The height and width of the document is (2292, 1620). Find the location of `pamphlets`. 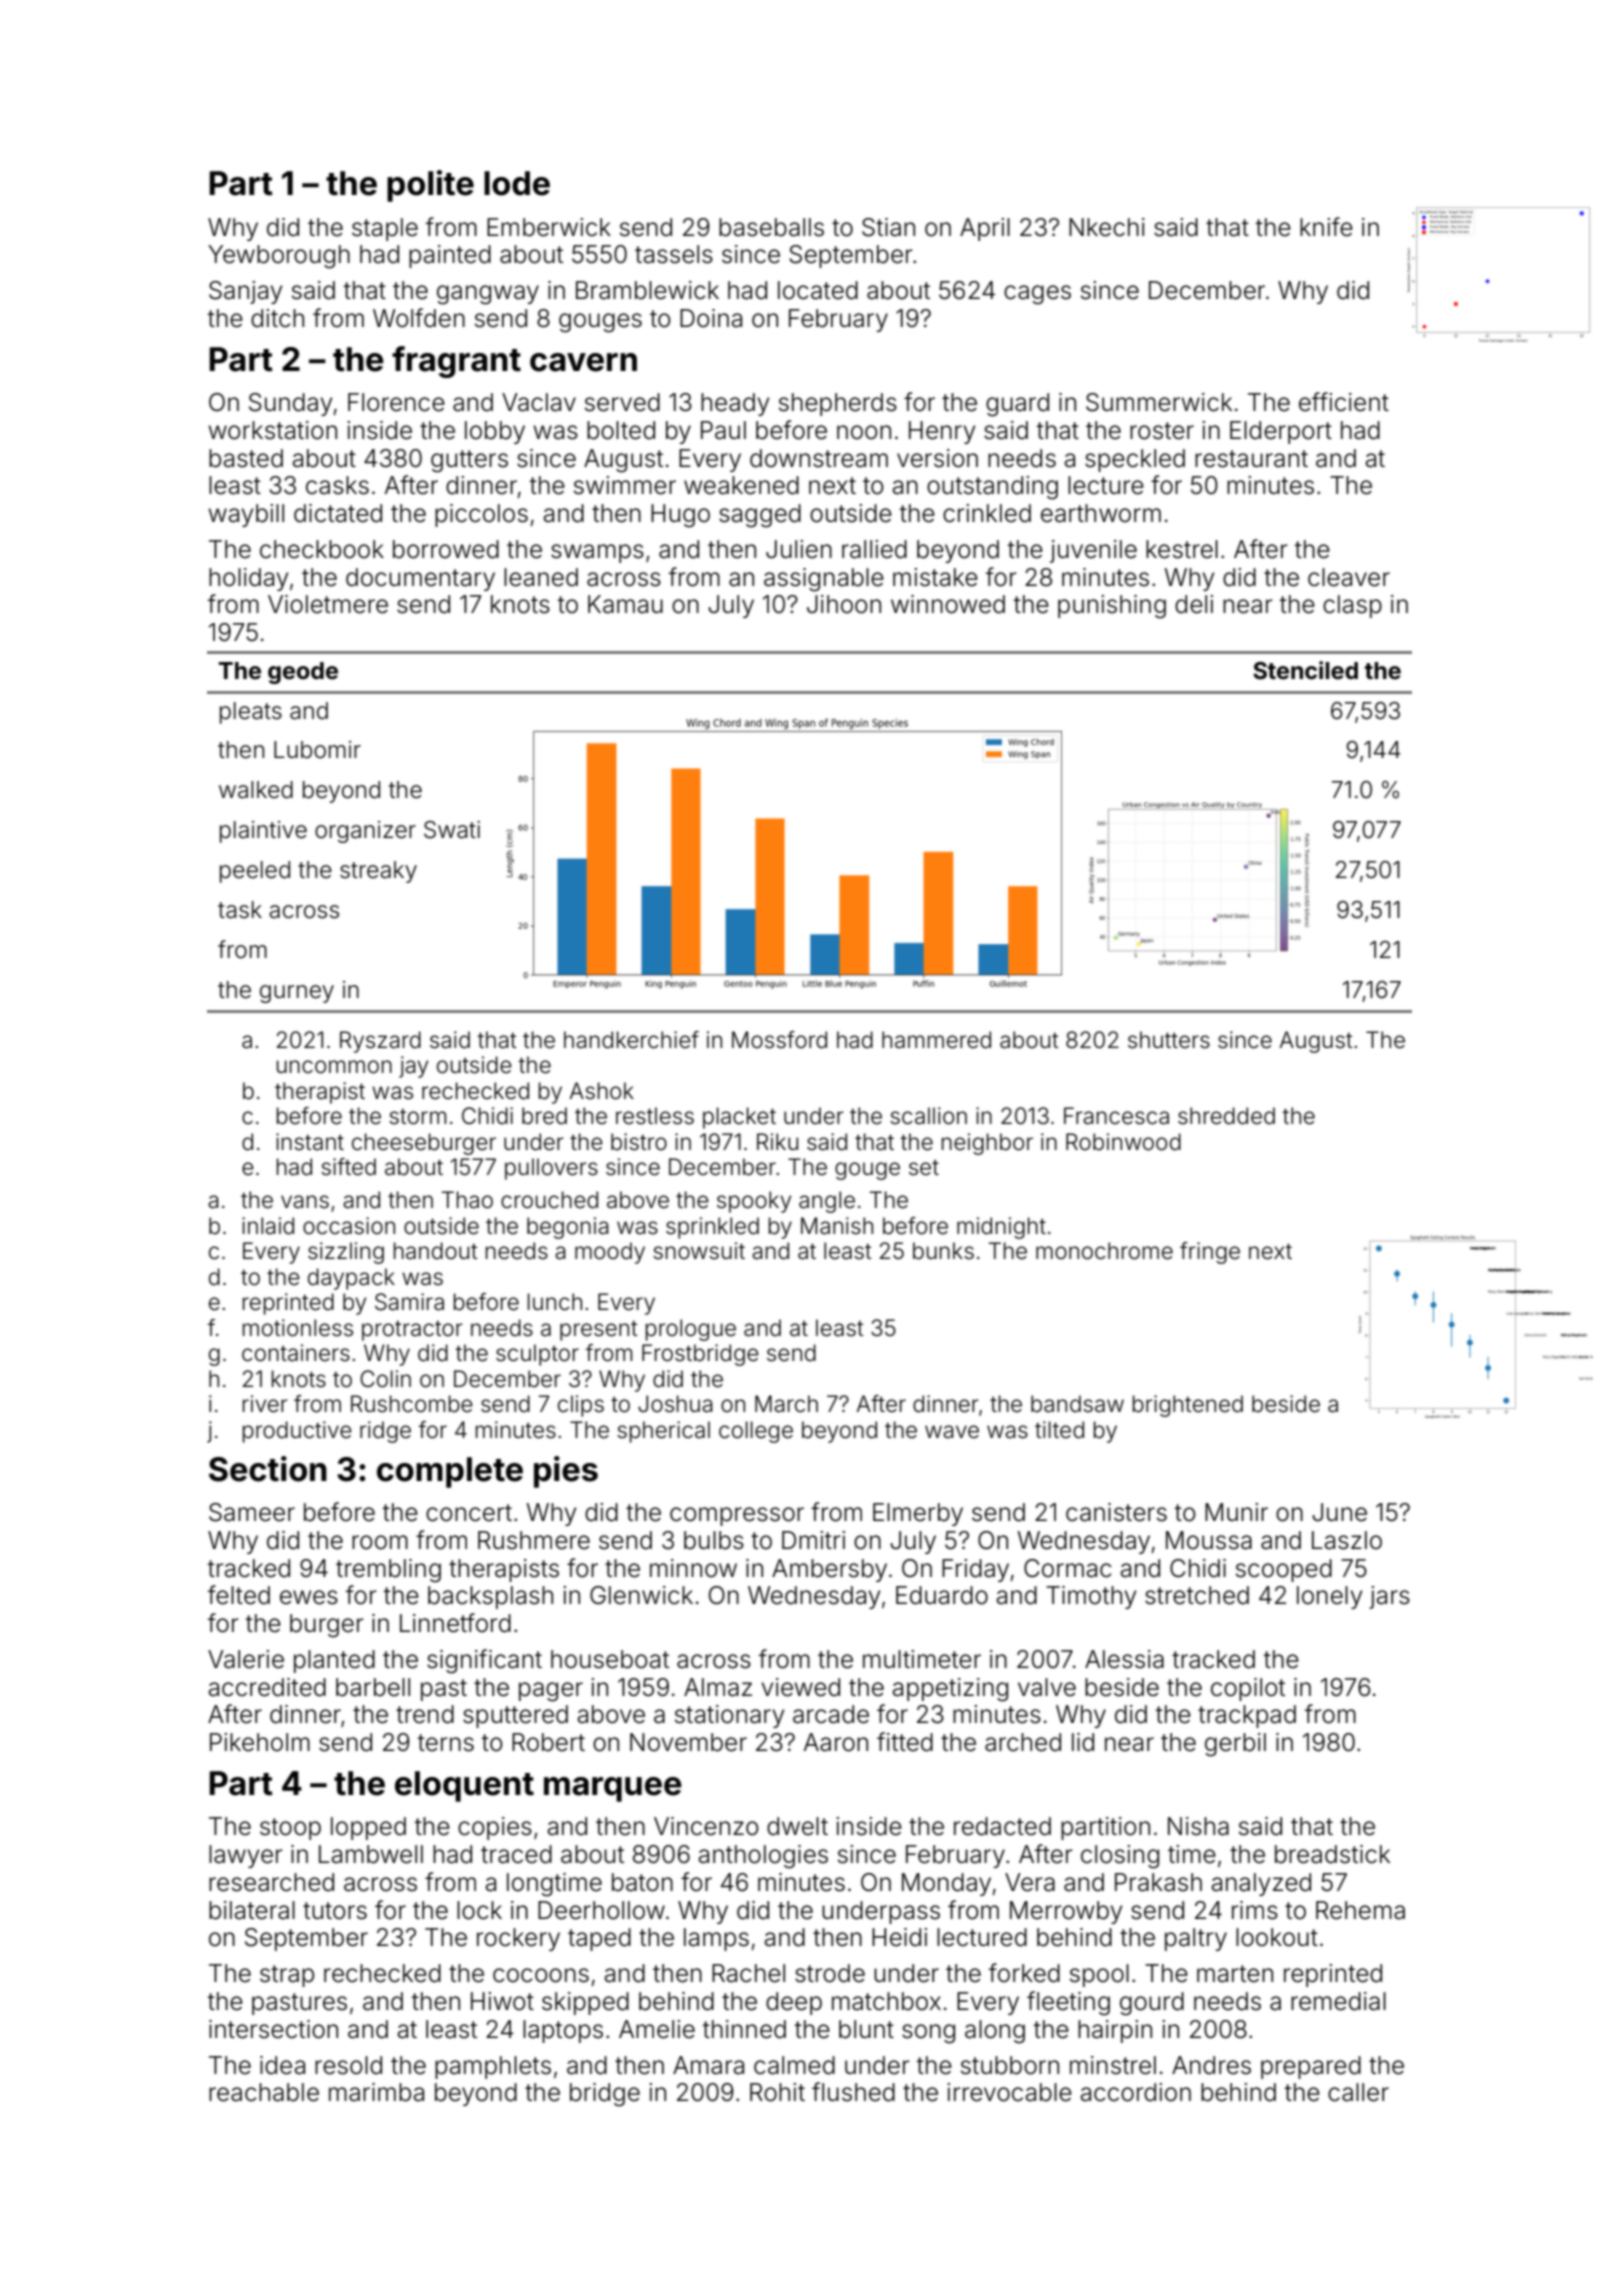

pamphlets is located at coordinates (493, 2067).
